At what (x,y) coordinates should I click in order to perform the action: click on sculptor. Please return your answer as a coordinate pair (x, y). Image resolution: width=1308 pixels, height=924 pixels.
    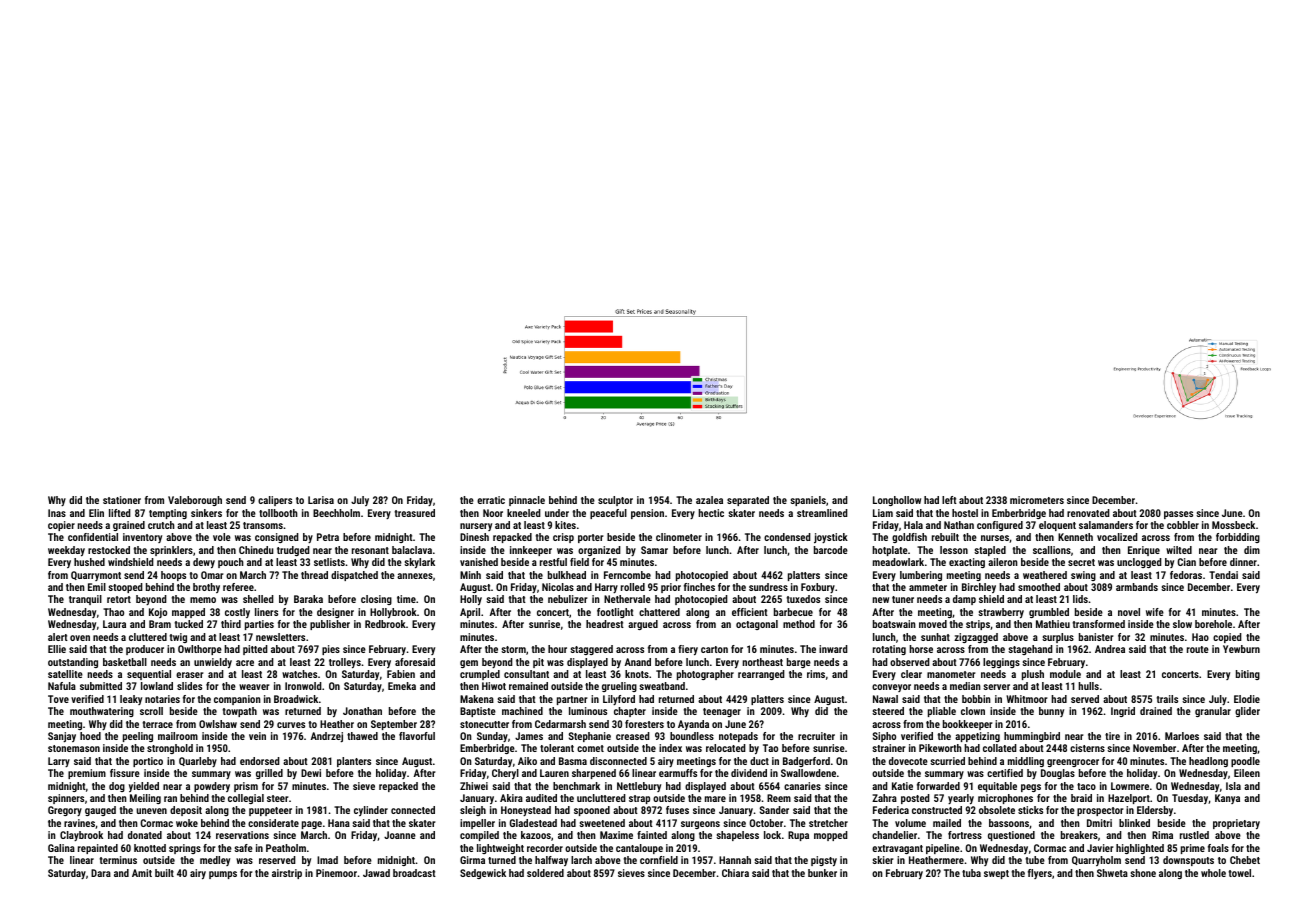
    Looking at the image, I should click on (615, 501).
